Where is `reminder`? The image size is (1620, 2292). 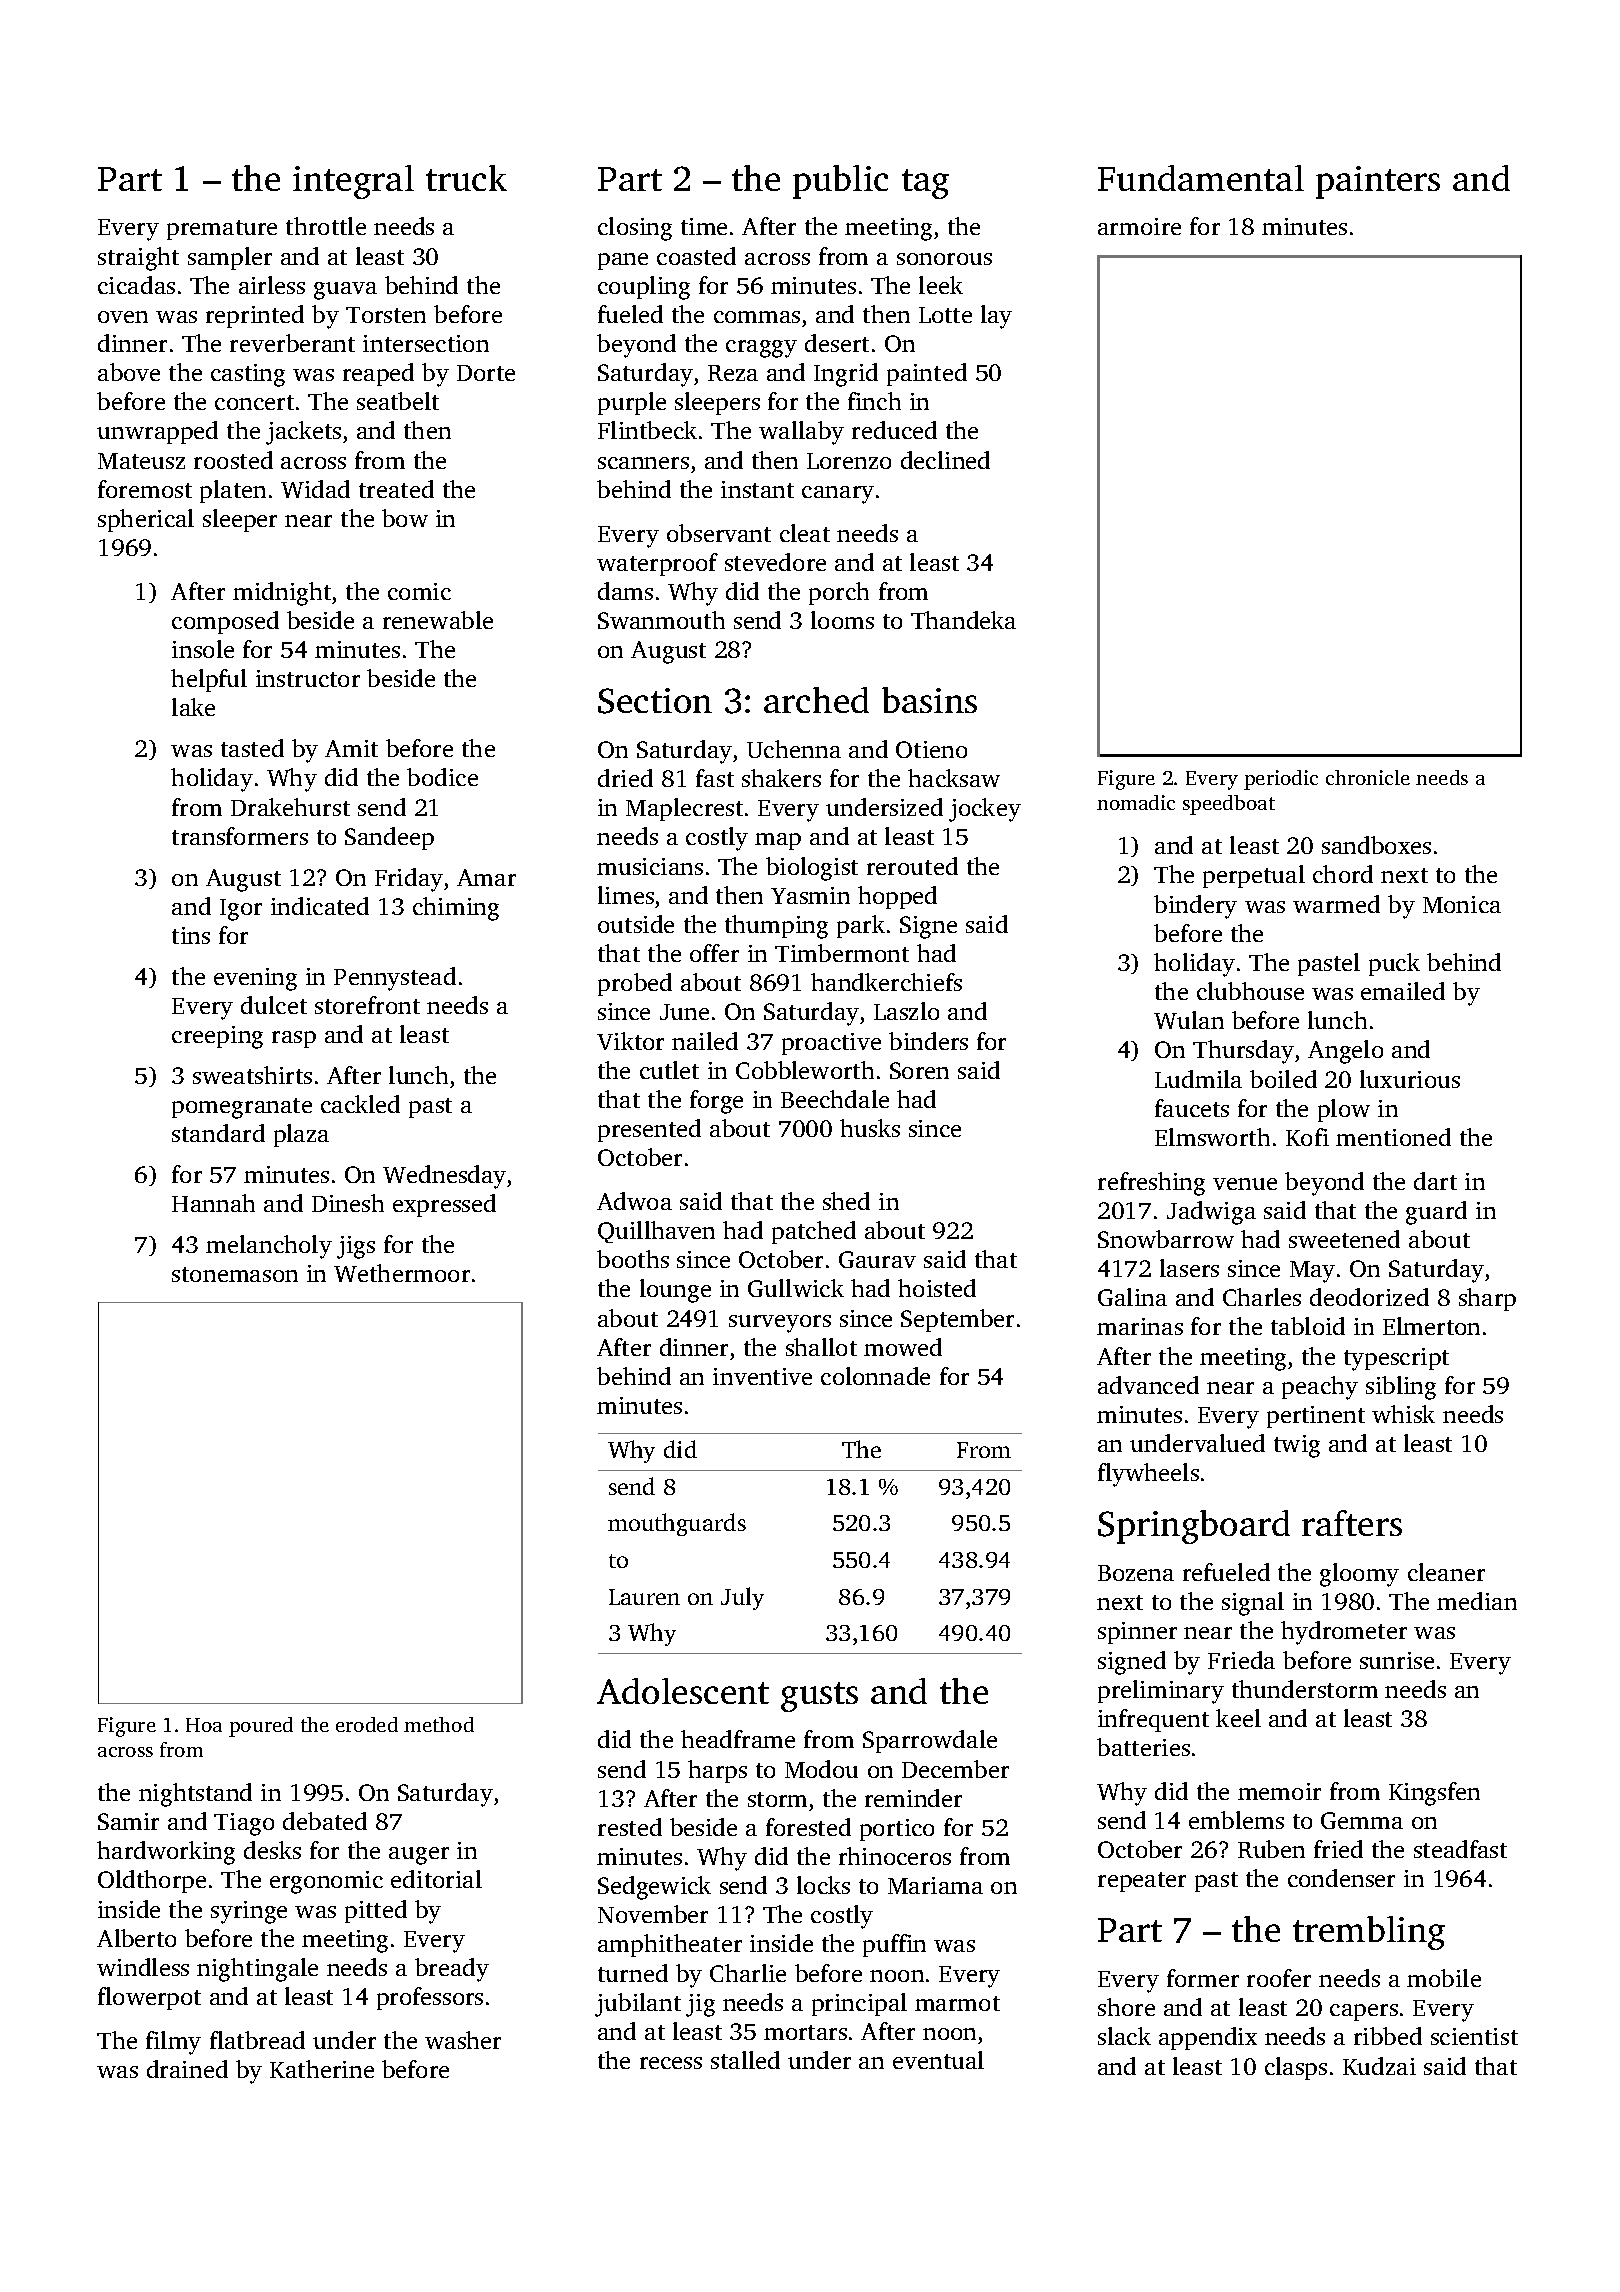 reminder is located at coordinates (913, 1798).
